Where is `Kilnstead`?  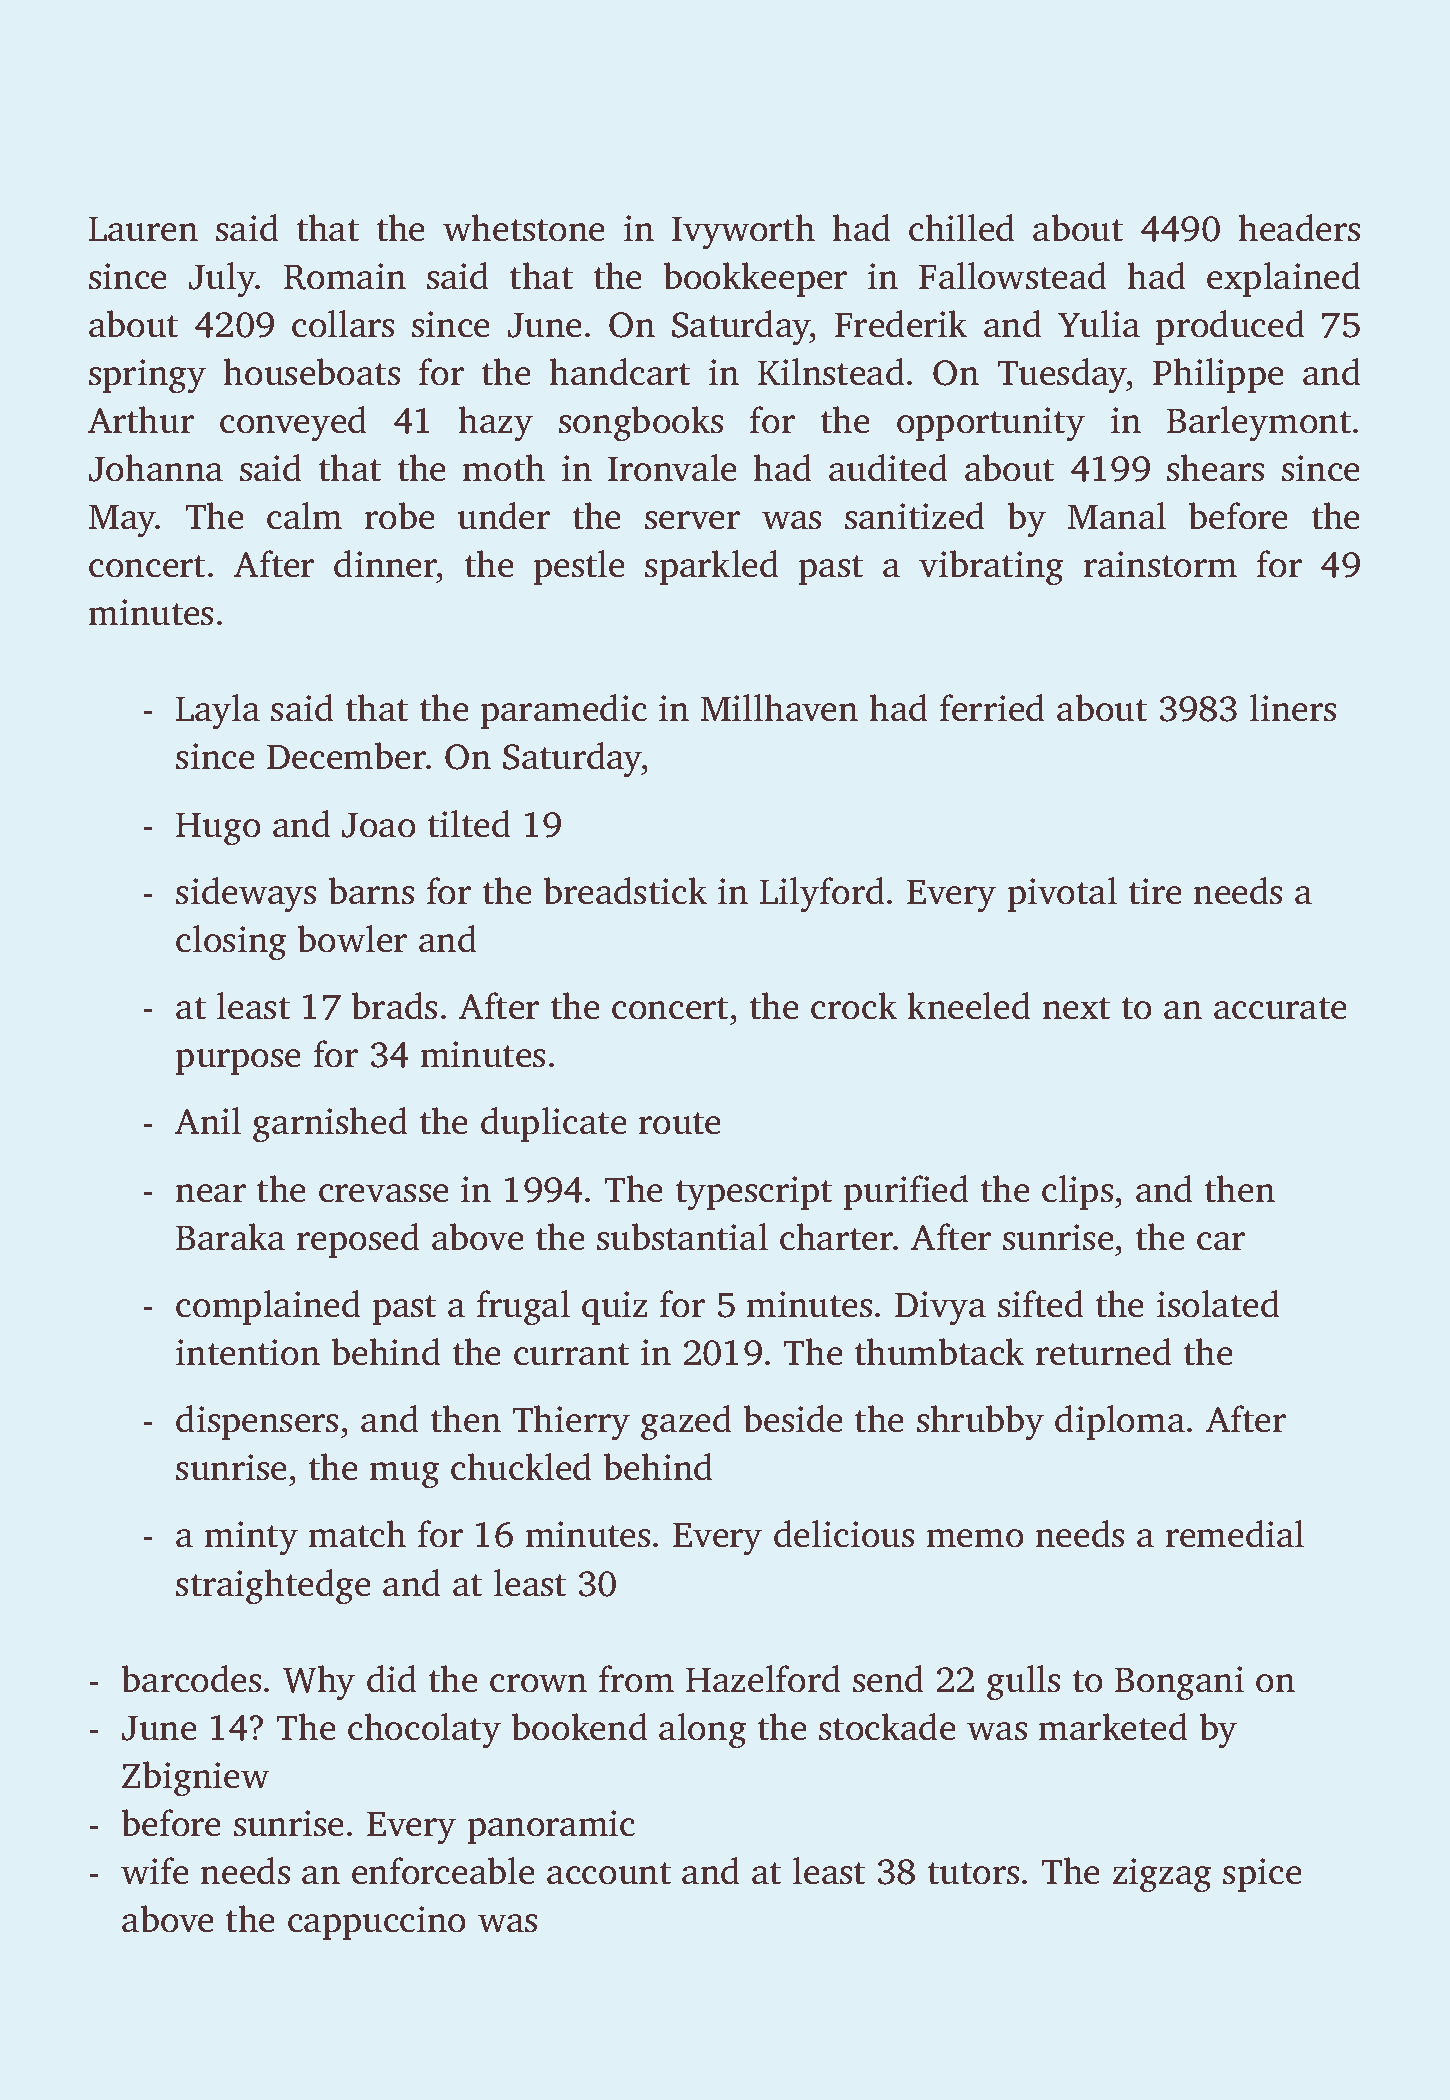
Kilnstead is located at coordinates (831, 372).
